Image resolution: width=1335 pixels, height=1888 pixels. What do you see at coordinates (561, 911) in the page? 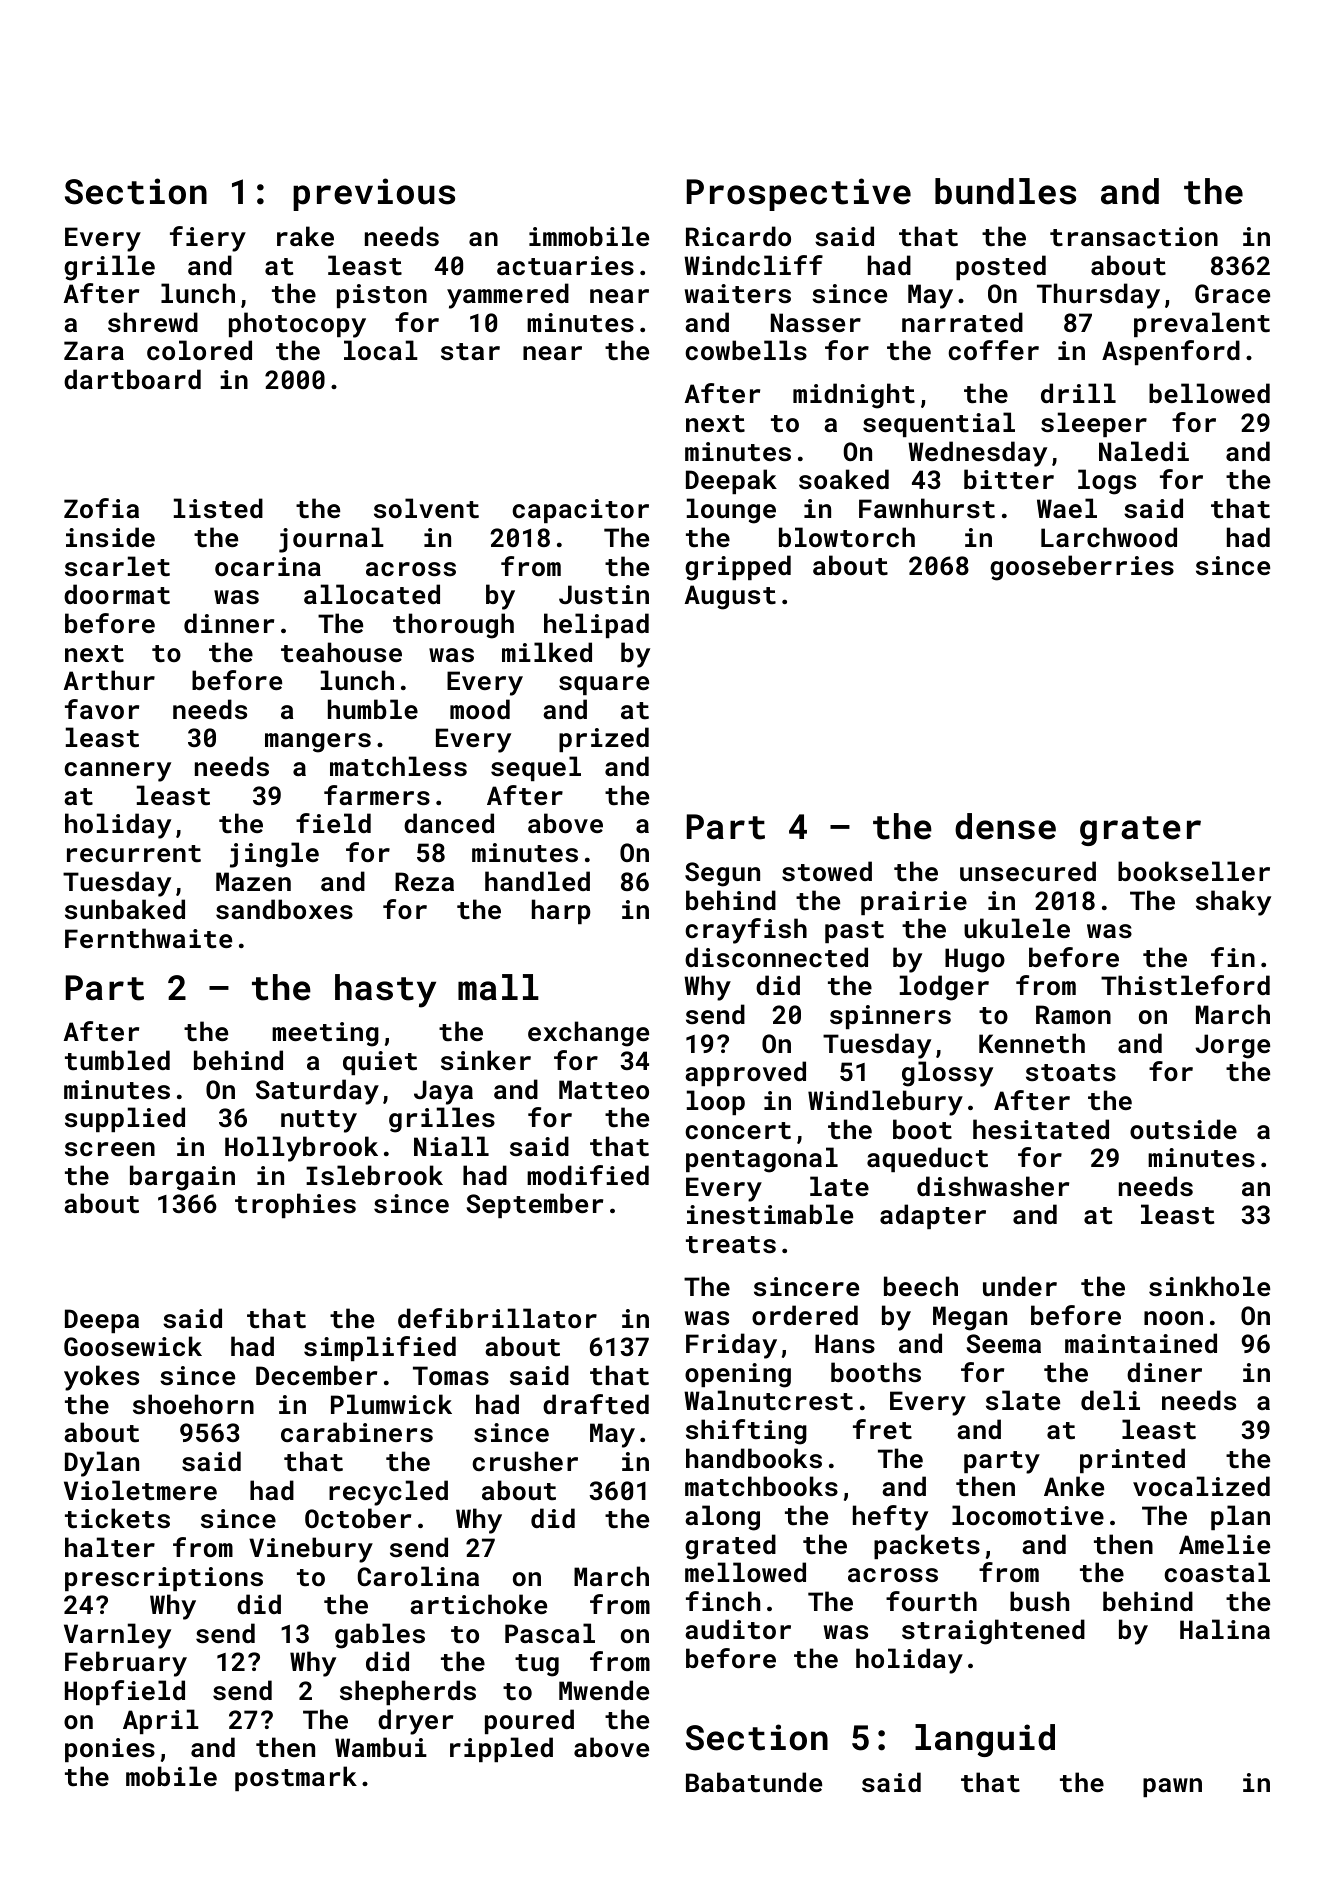
I see `harp` at bounding box center [561, 911].
